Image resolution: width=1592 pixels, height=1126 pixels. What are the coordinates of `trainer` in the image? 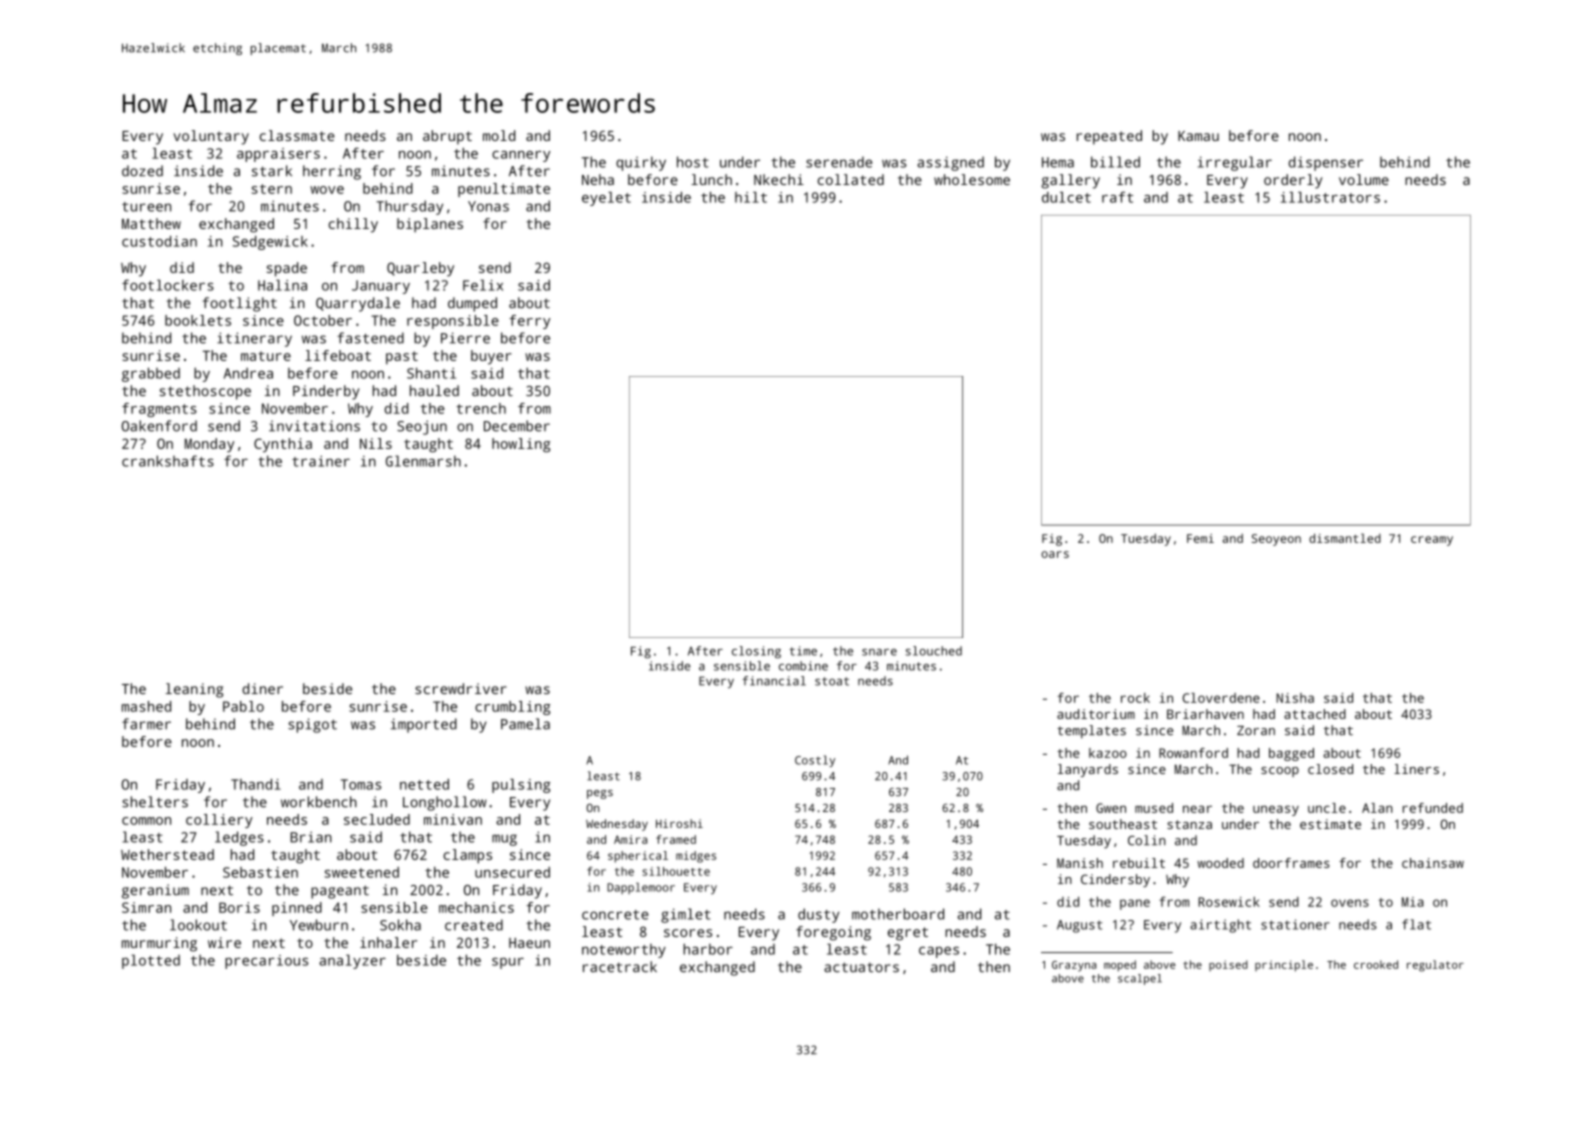 It's located at (321, 461).
